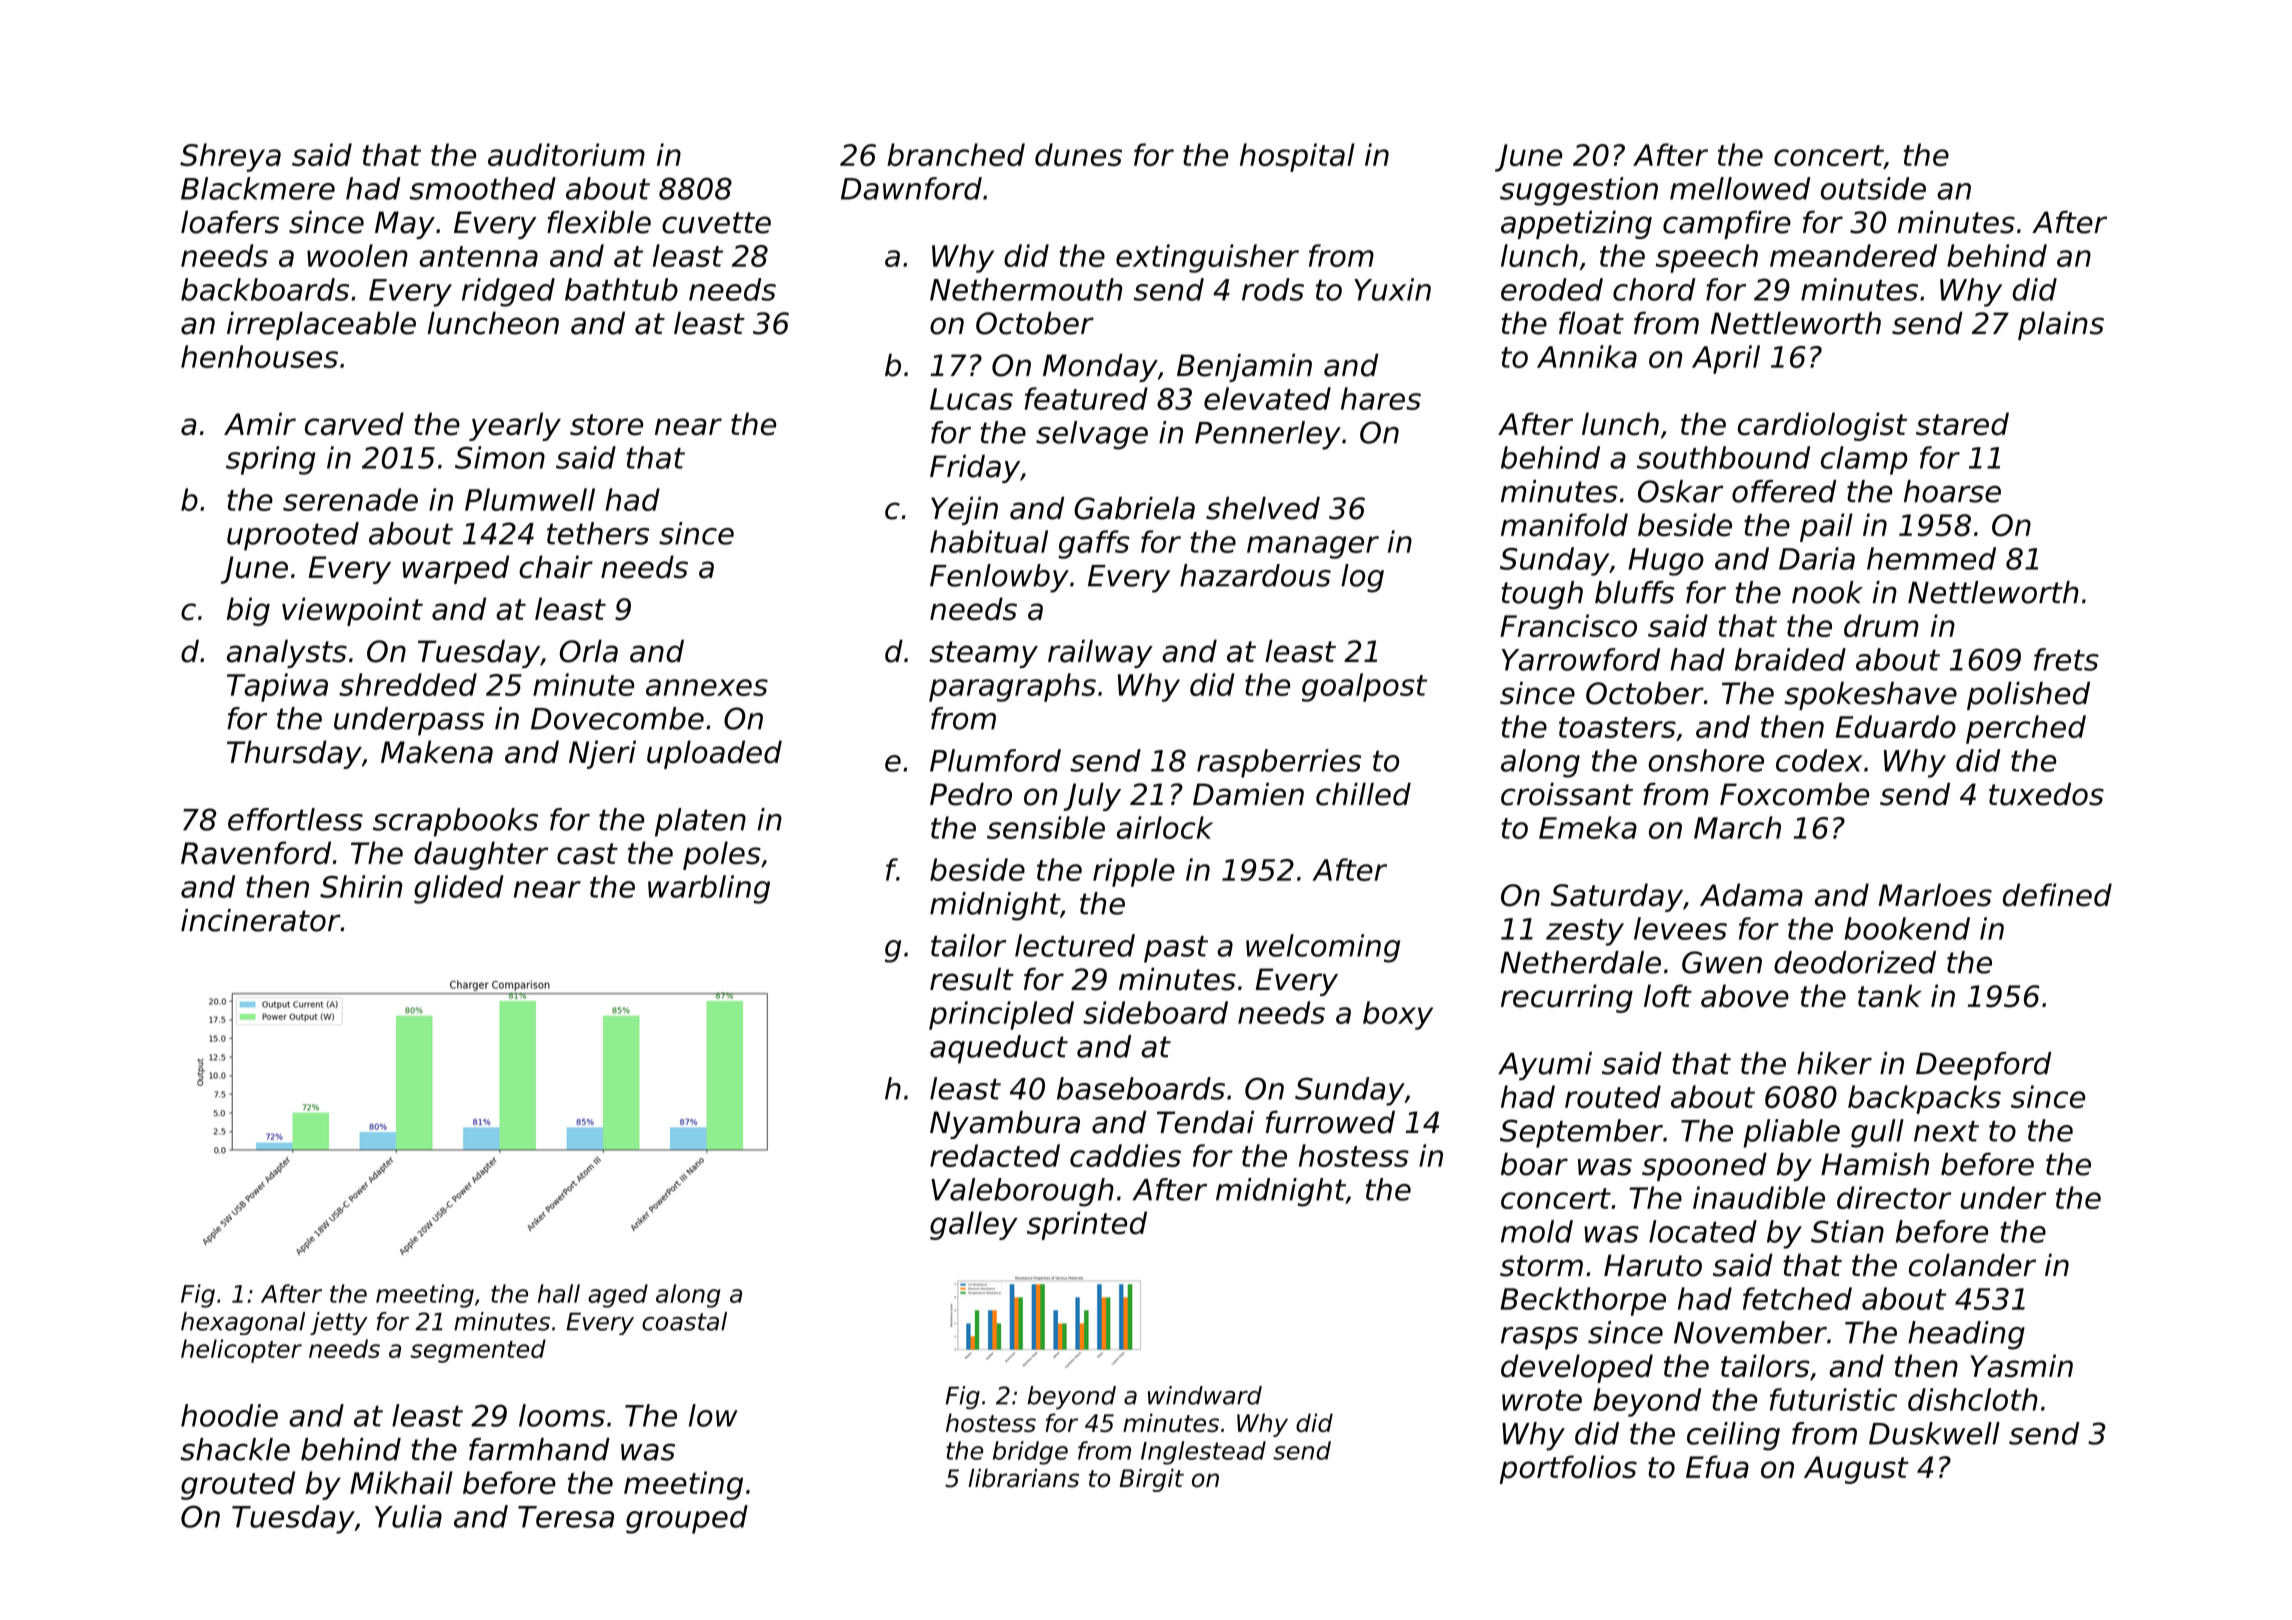 This screenshot has height=1620, width=2292. What do you see at coordinates (714, 754) in the screenshot?
I see `uploaded` at bounding box center [714, 754].
